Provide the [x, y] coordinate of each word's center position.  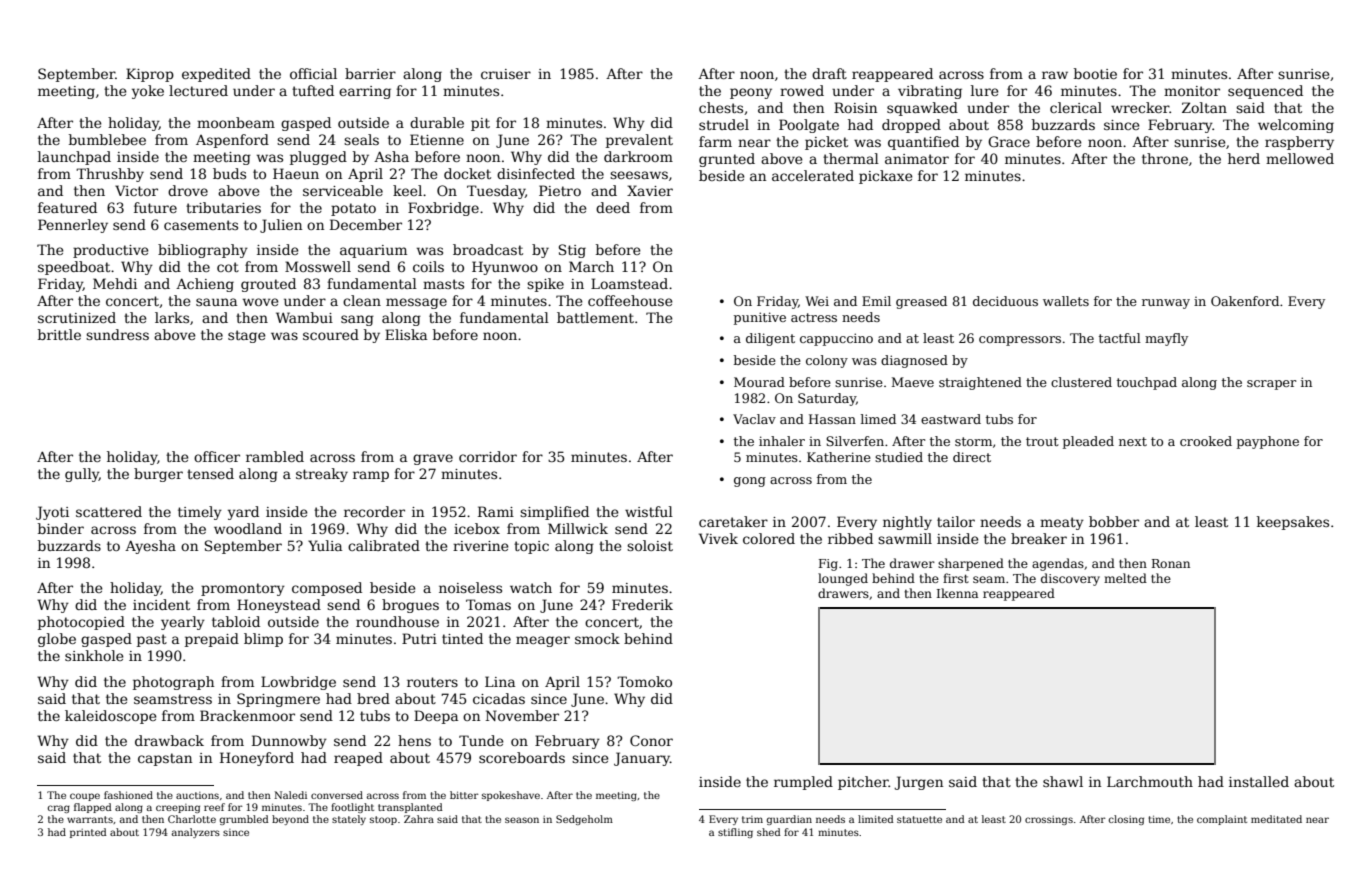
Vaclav [754, 419]
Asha [391, 156]
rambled [275, 456]
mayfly [1166, 339]
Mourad [759, 382]
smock [597, 638]
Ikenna [957, 593]
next [1133, 441]
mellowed [1300, 158]
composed [327, 589]
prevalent [639, 141]
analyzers [196, 833]
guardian [789, 820]
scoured [331, 334]
